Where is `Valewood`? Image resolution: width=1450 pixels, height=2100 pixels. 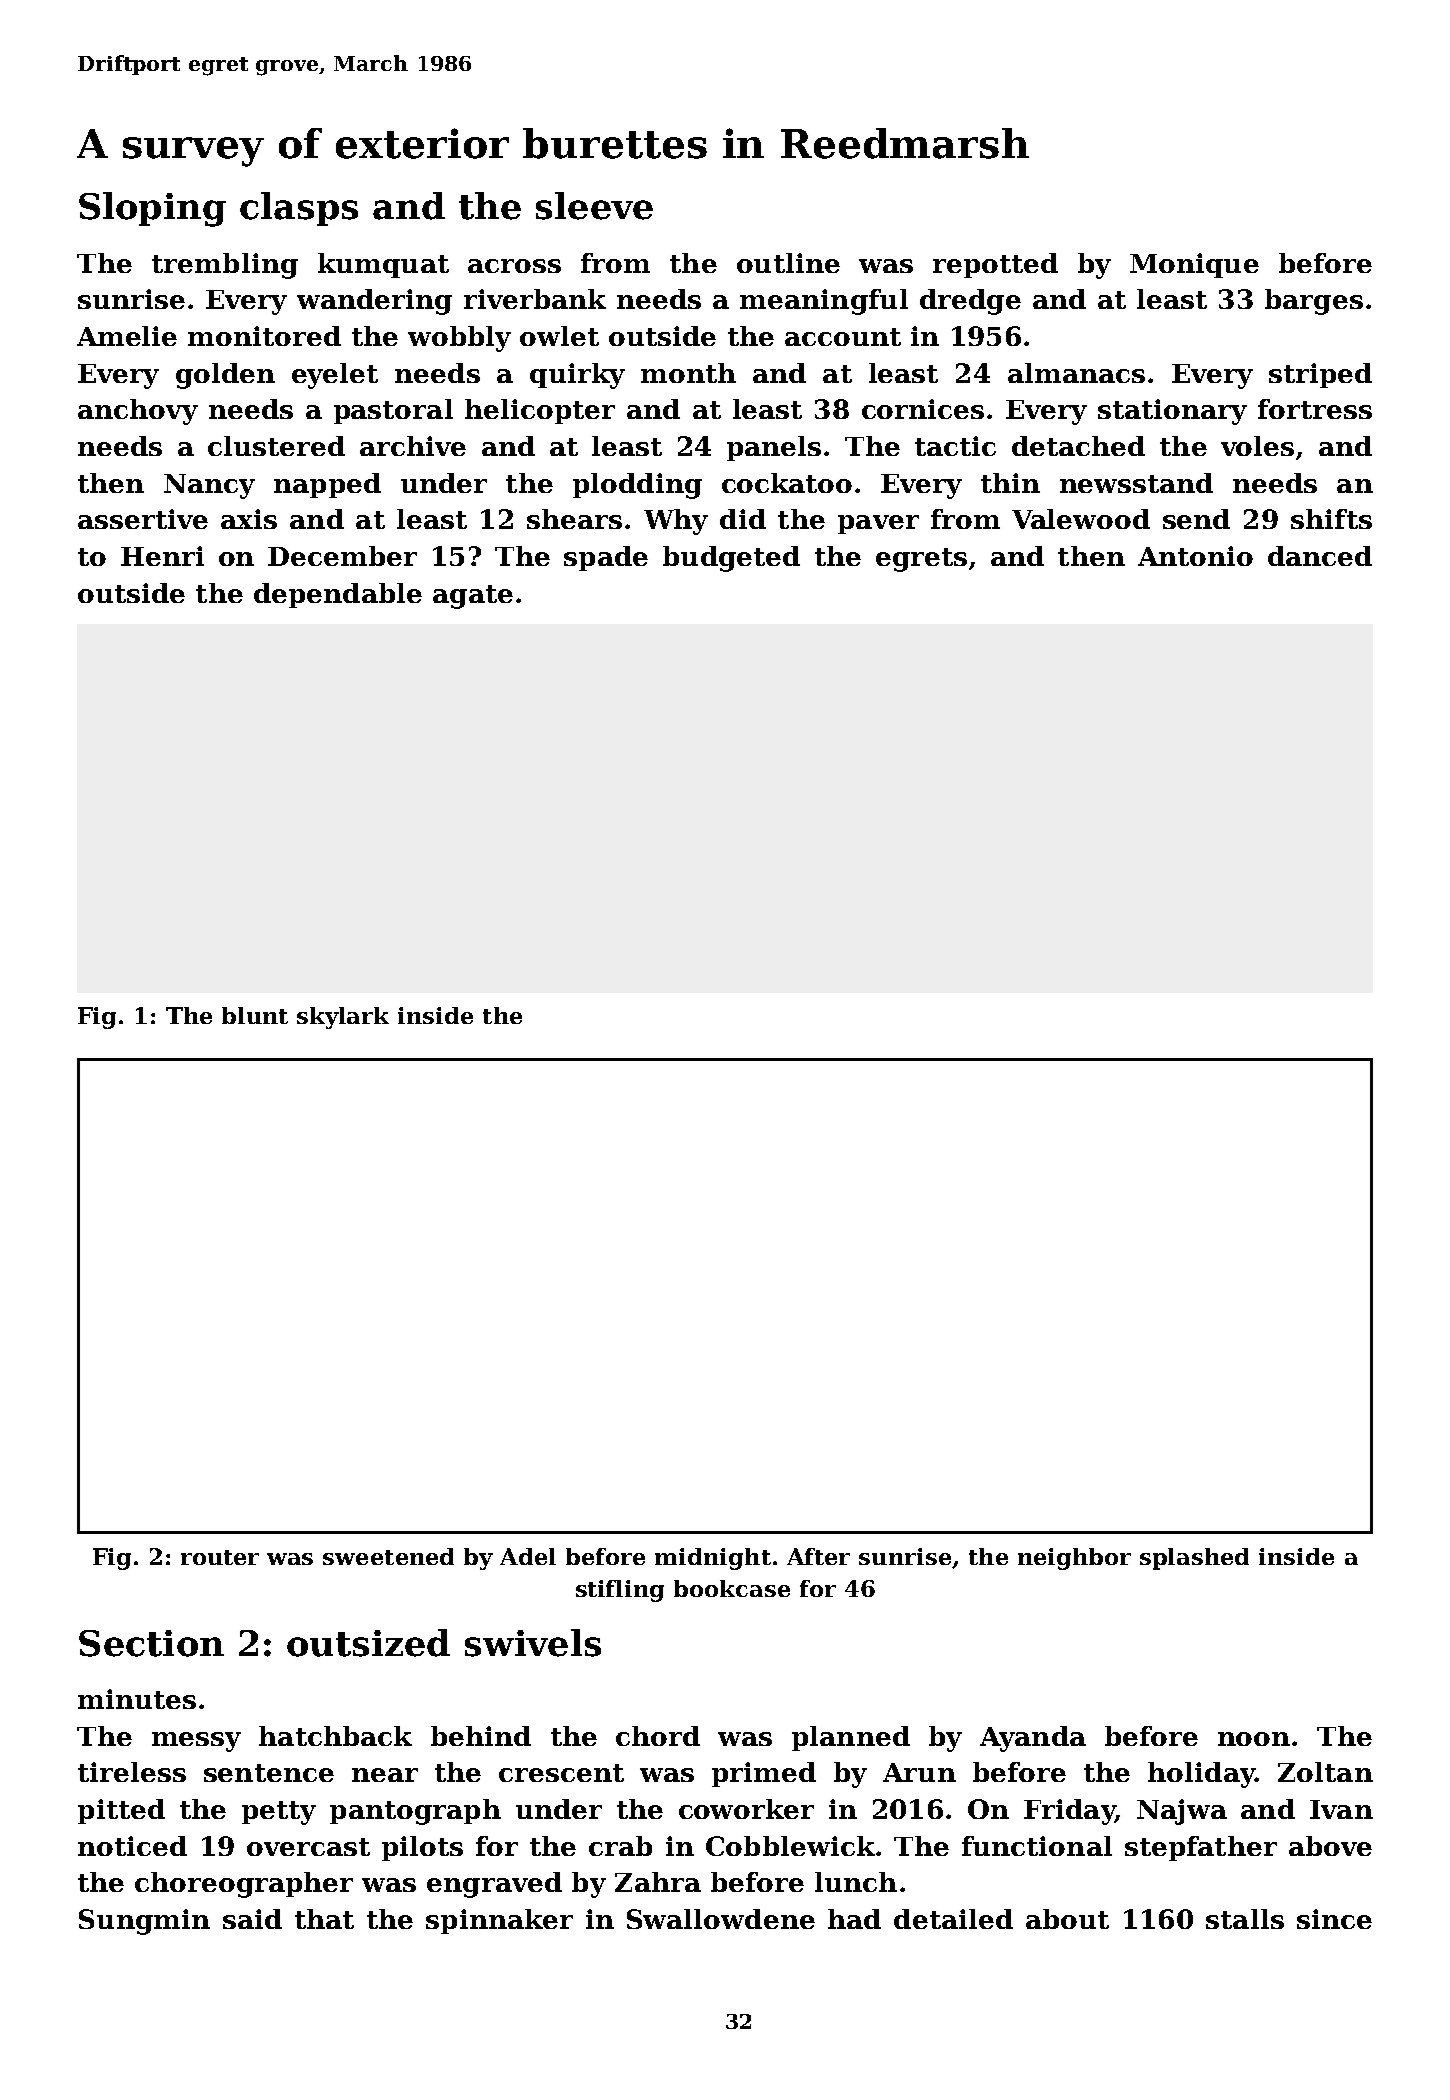 Valewood is located at coordinates (1081, 519).
